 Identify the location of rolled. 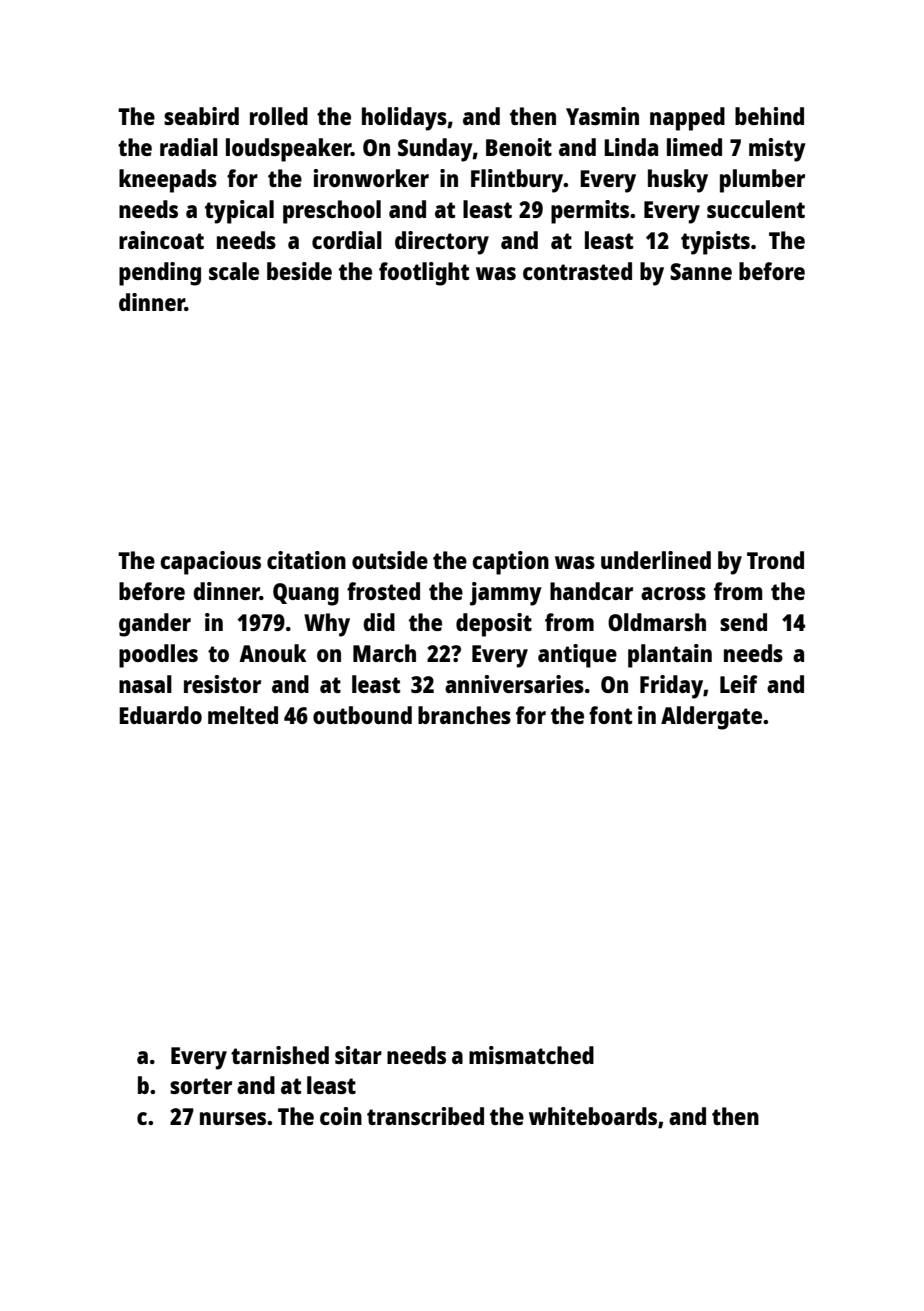
(279, 116).
